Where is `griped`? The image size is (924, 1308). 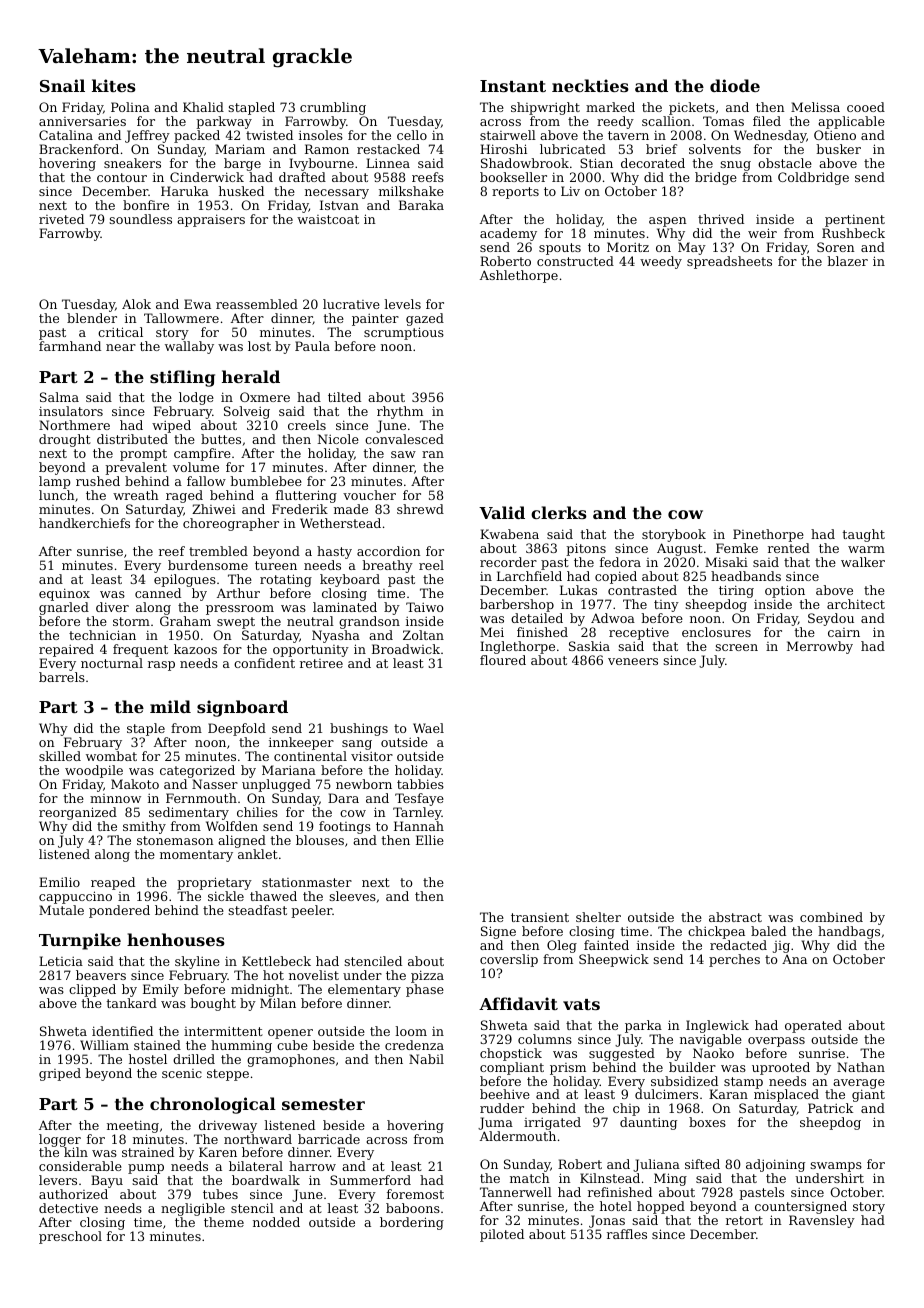
griped is located at coordinates (60, 1074).
